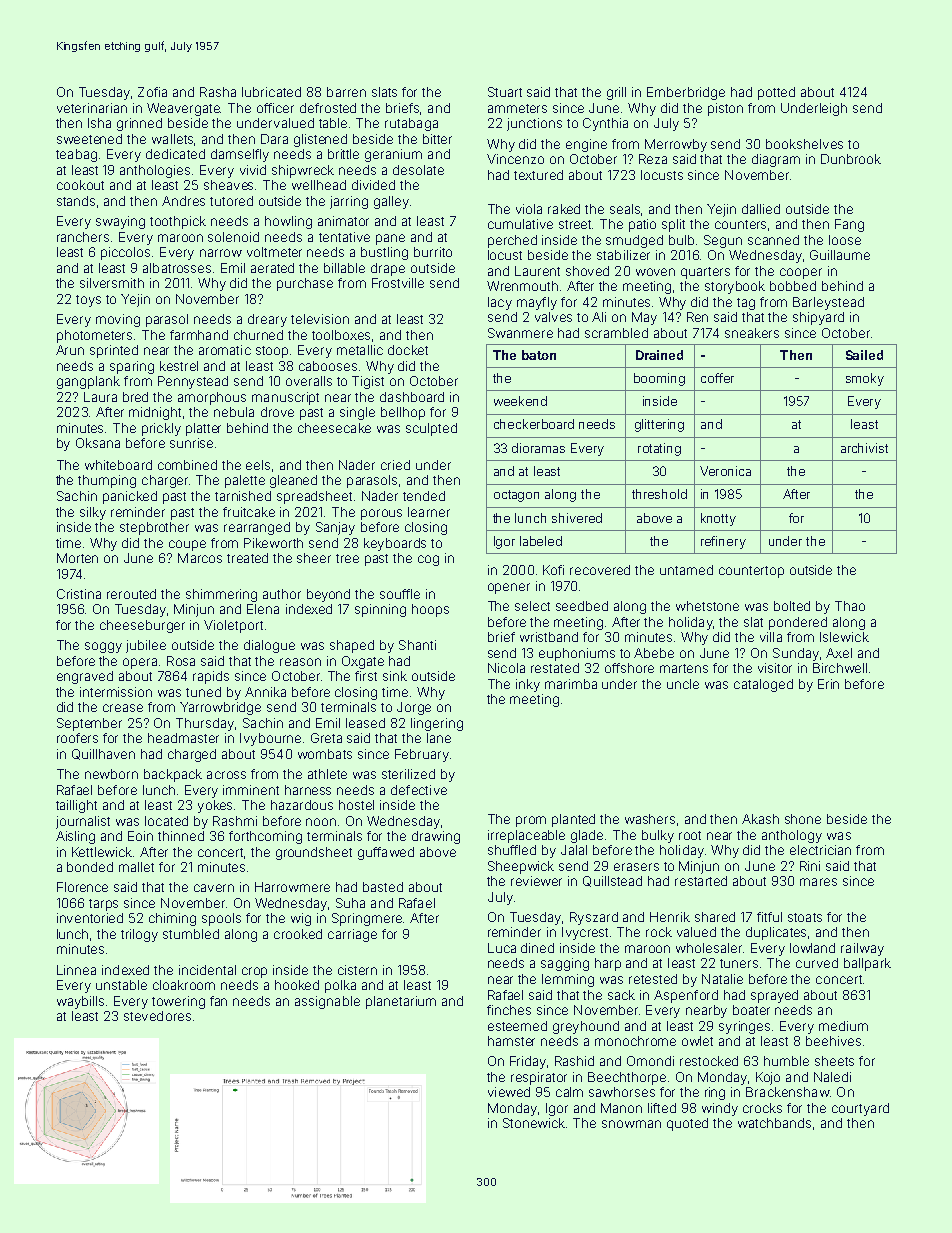 The width and height of the screenshot is (952, 1233). I want to click on Eoin, so click(140, 836).
